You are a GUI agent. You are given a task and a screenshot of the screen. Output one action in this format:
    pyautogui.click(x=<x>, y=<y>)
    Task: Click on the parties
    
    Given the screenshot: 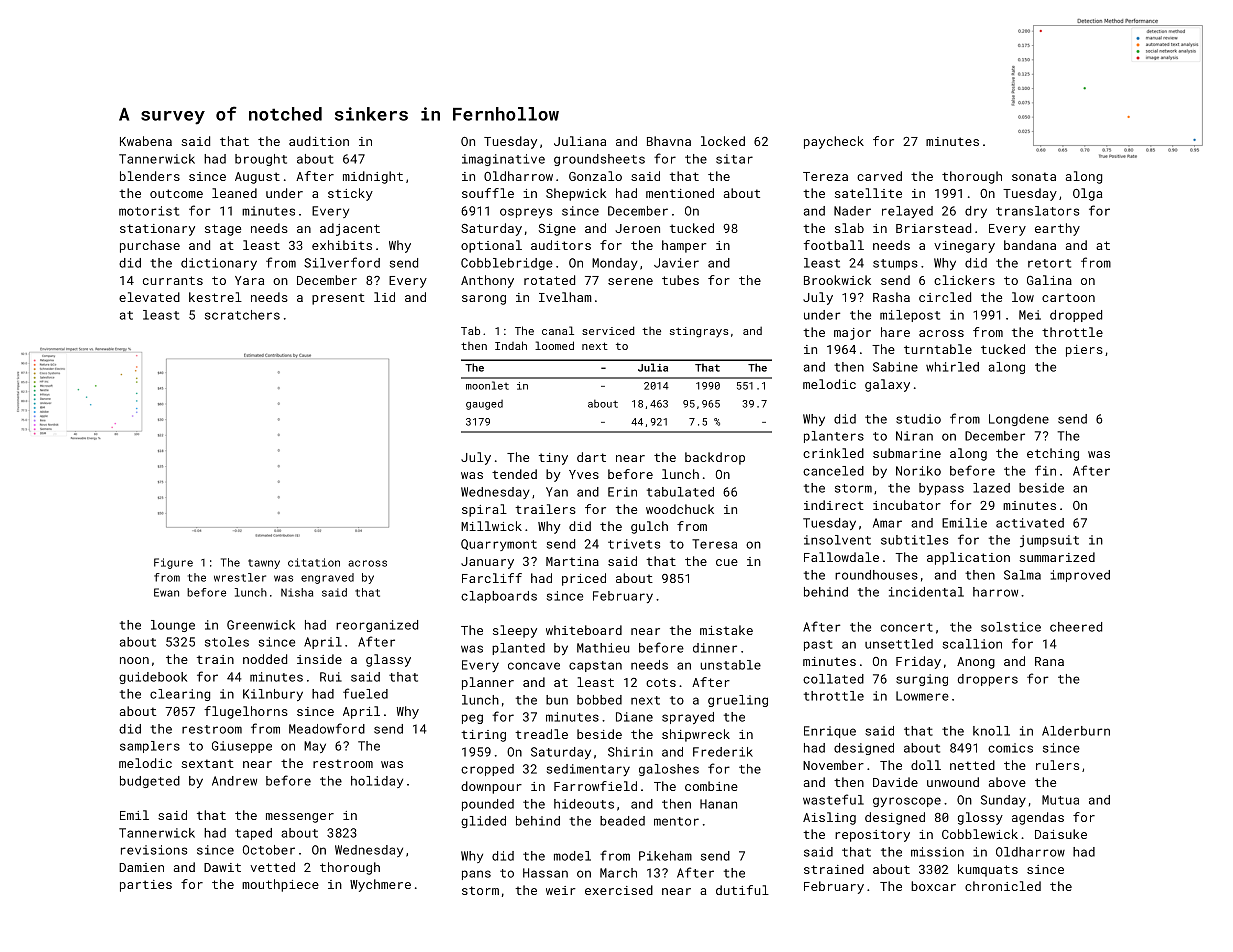 What is the action you would take?
    pyautogui.click(x=146, y=886)
